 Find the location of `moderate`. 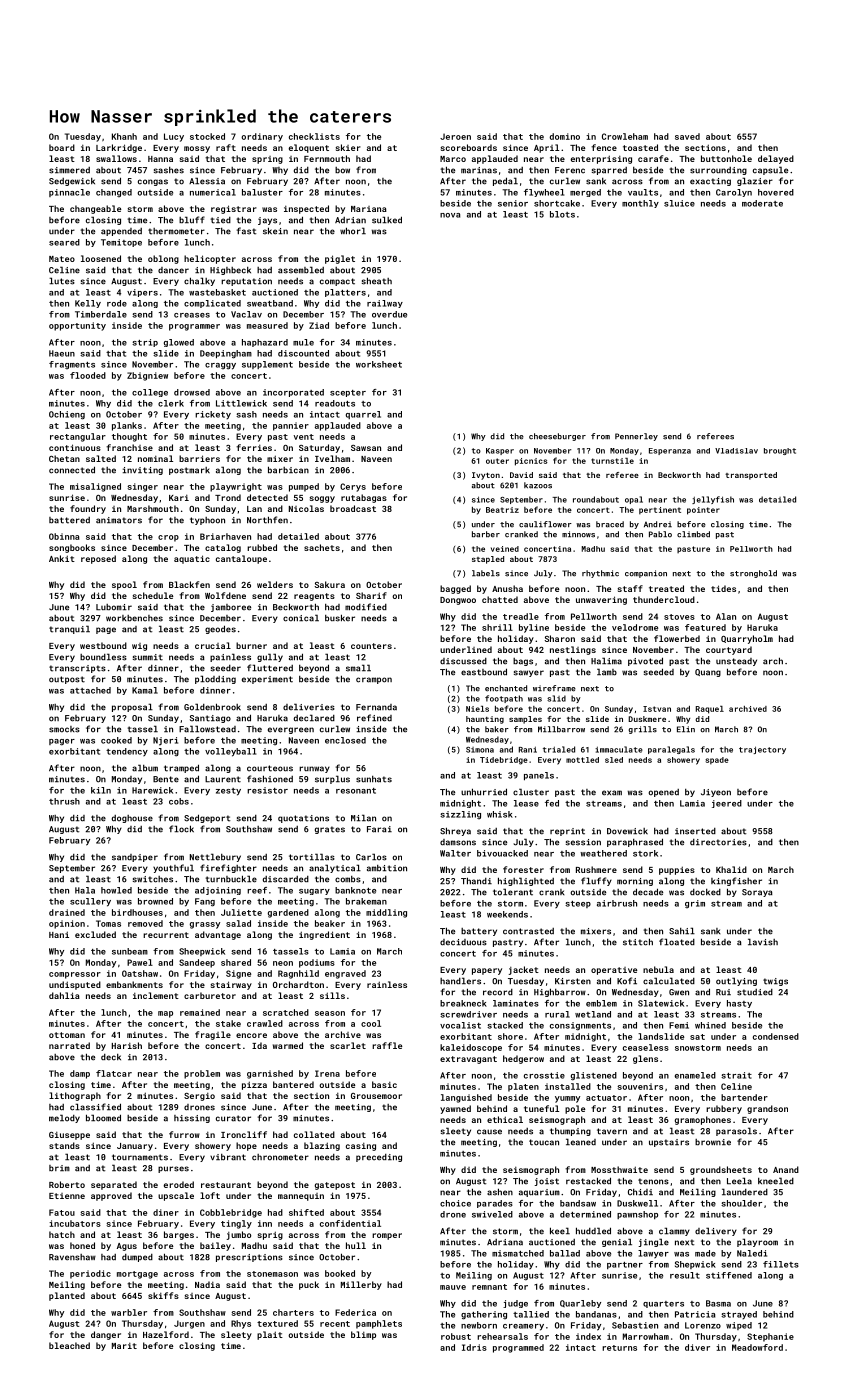

moderate is located at coordinates (762, 203).
